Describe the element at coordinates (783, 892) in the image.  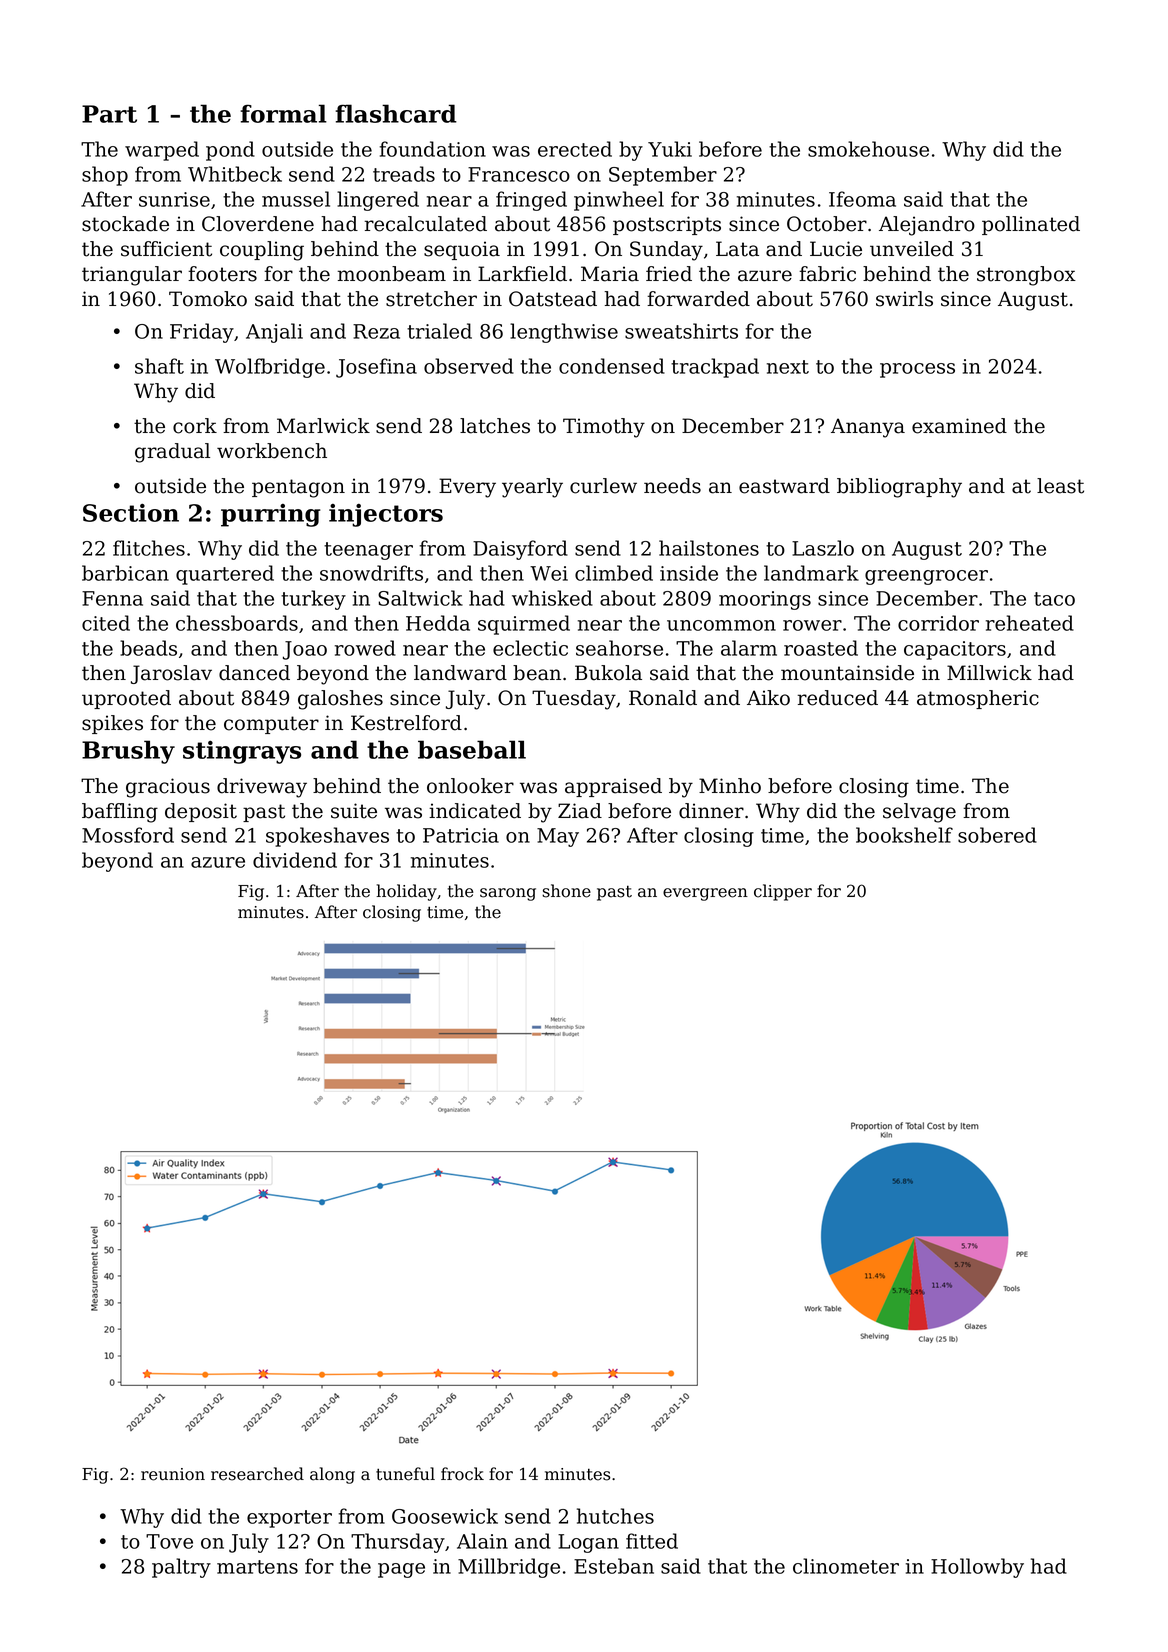
I see `clipper` at that location.
